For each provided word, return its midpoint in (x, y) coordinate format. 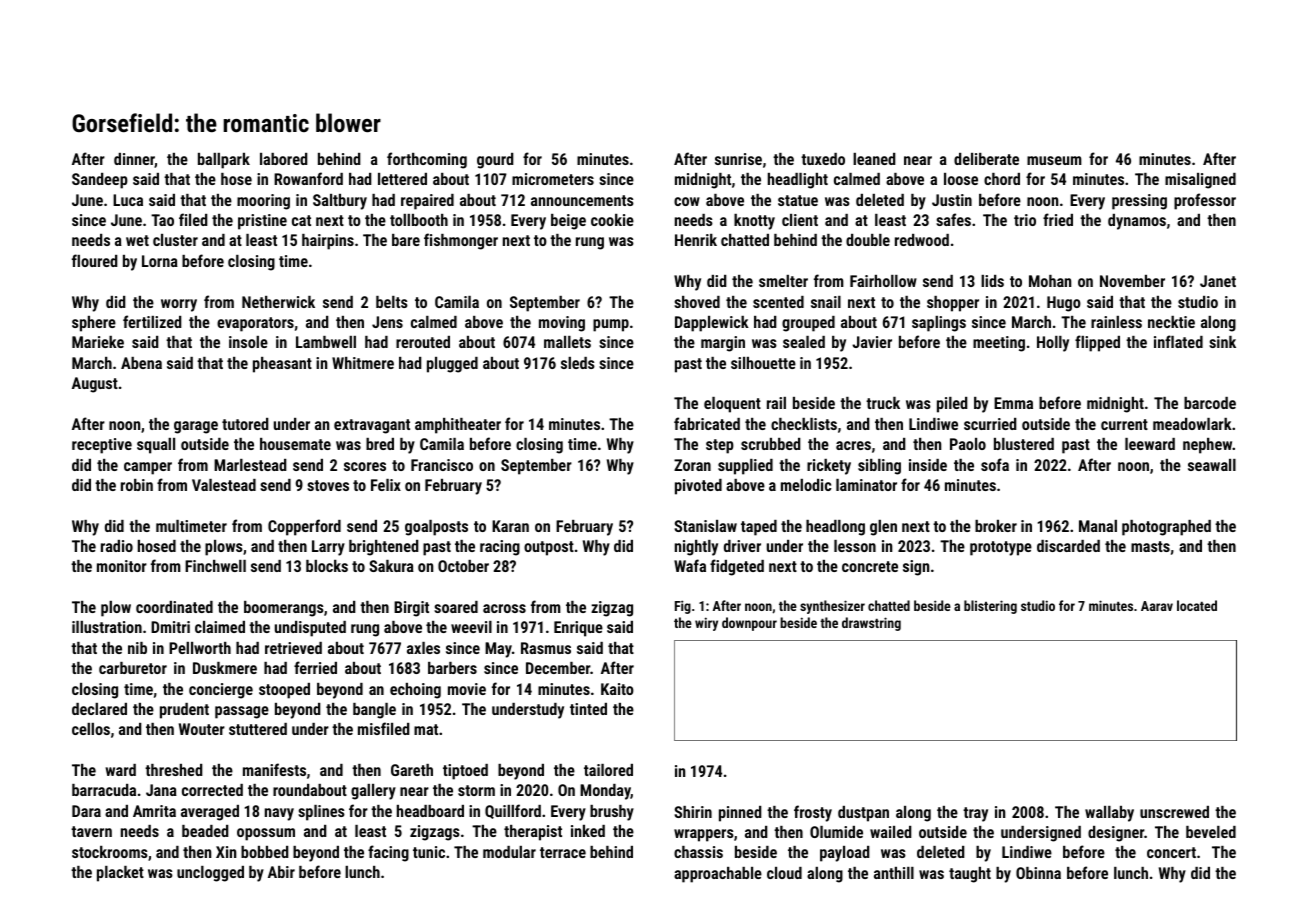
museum (1054, 160)
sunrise (738, 159)
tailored (608, 770)
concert (1171, 852)
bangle (374, 711)
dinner (134, 160)
